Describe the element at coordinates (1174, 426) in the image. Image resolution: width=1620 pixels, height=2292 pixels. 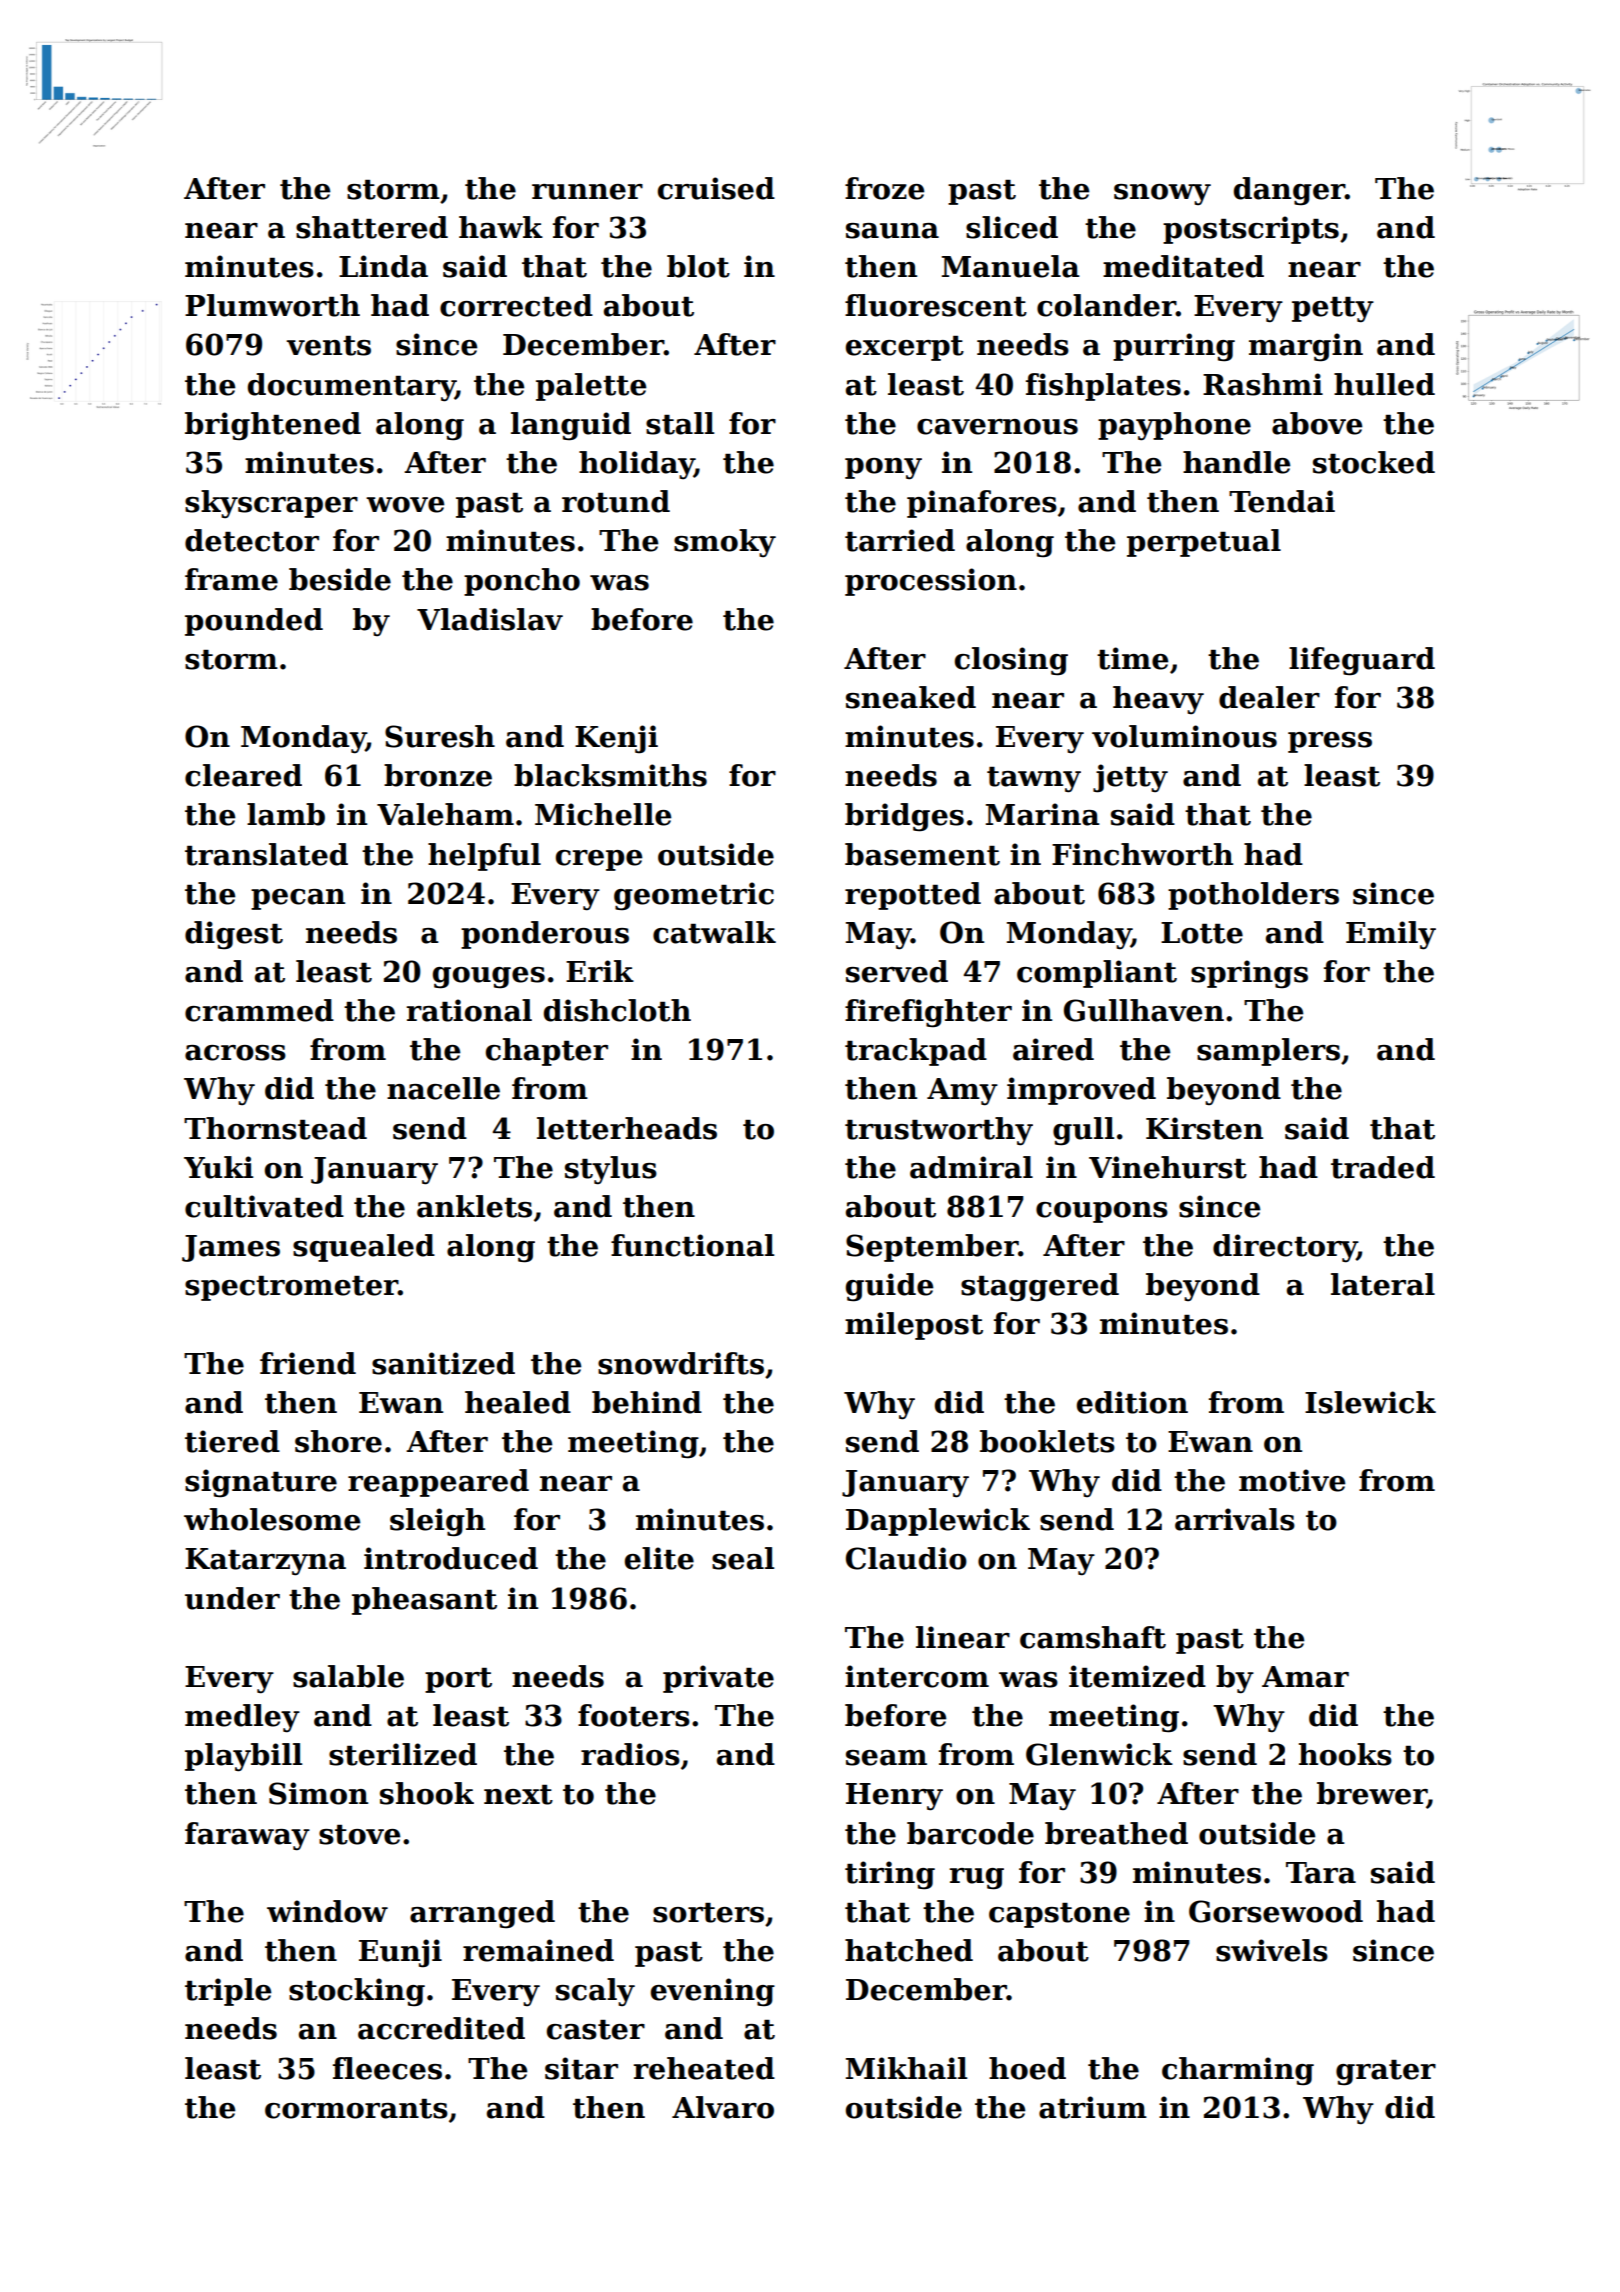
I see `payphone` at that location.
